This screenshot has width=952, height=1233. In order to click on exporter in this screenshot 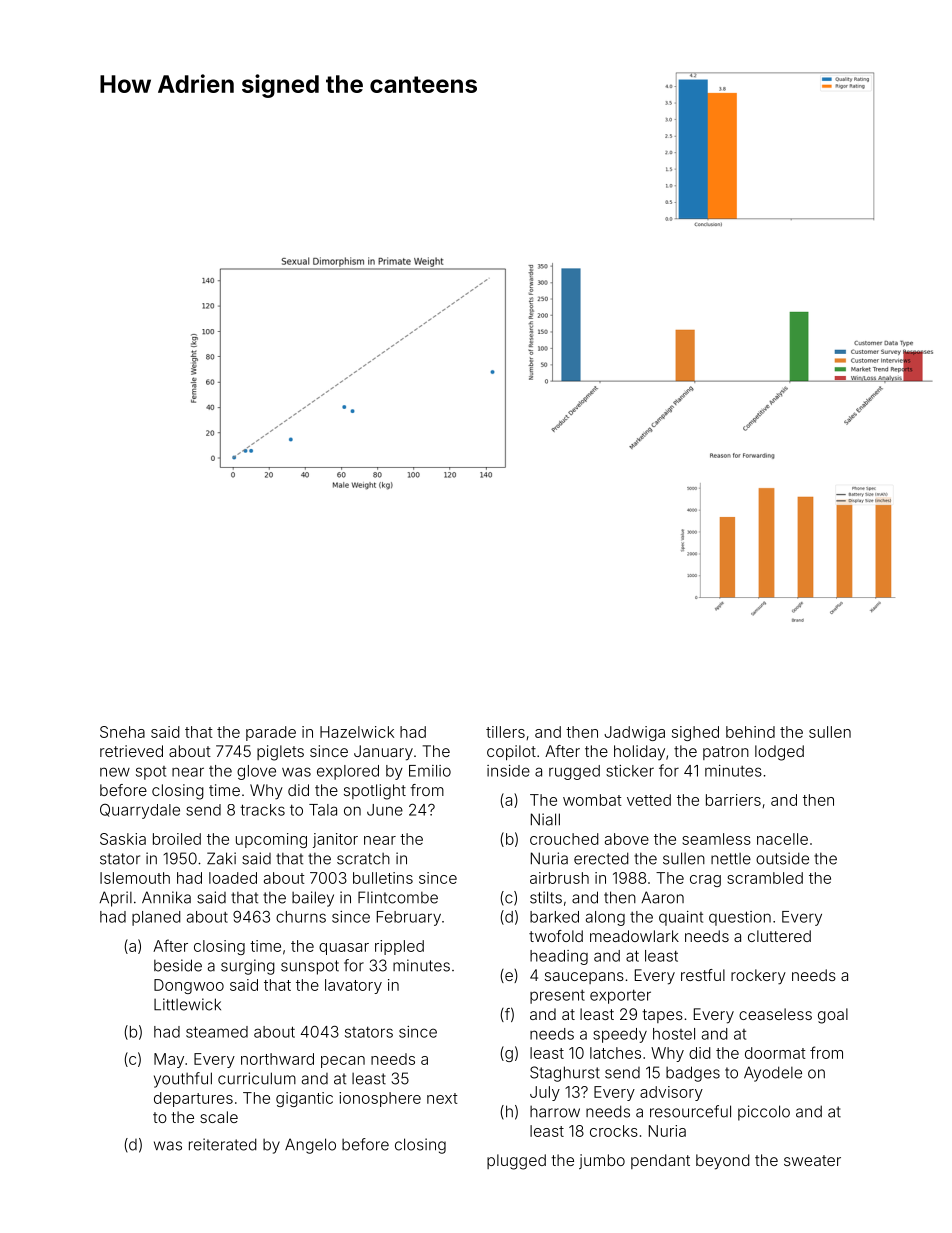, I will do `click(620, 997)`.
